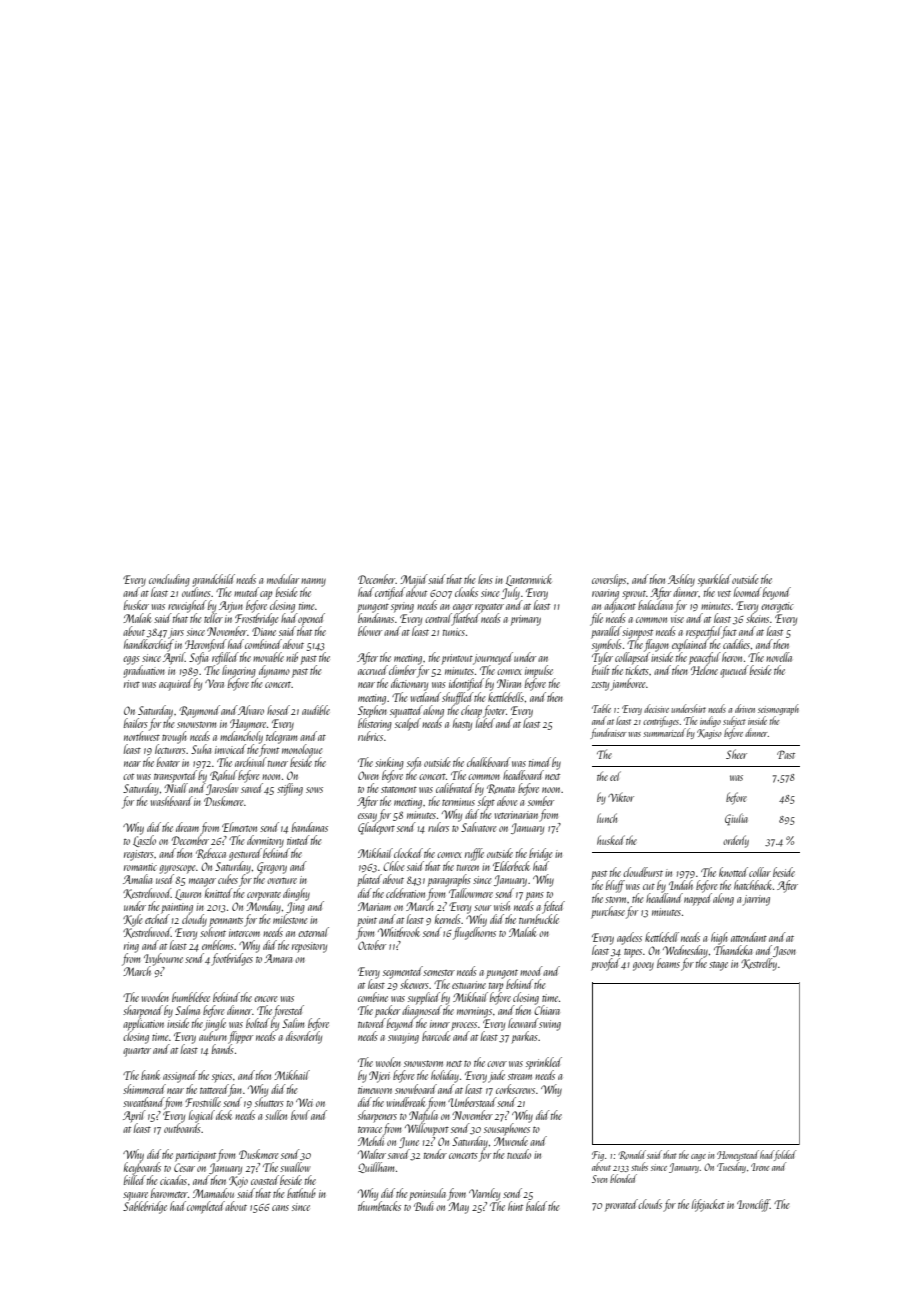 This screenshot has height=1308, width=924. I want to click on certified, so click(390, 593).
